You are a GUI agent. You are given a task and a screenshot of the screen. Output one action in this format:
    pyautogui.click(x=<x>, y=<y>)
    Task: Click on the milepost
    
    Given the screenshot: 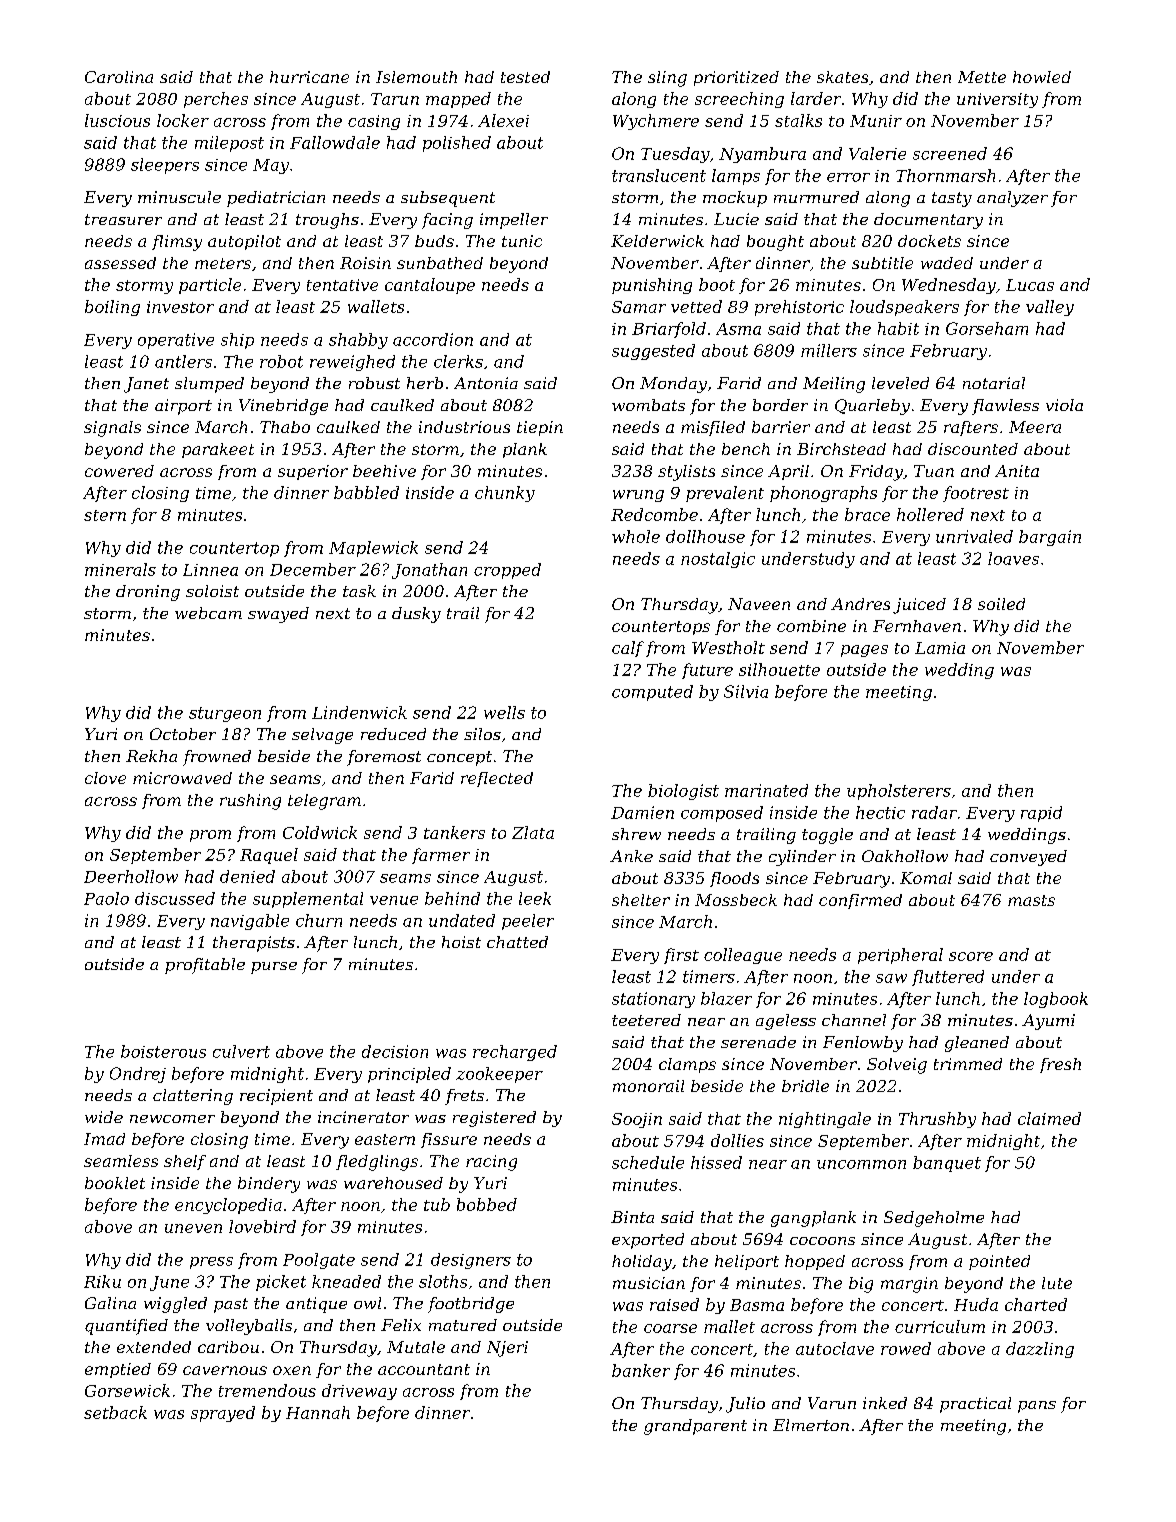 What is the action you would take?
    pyautogui.click(x=229, y=144)
